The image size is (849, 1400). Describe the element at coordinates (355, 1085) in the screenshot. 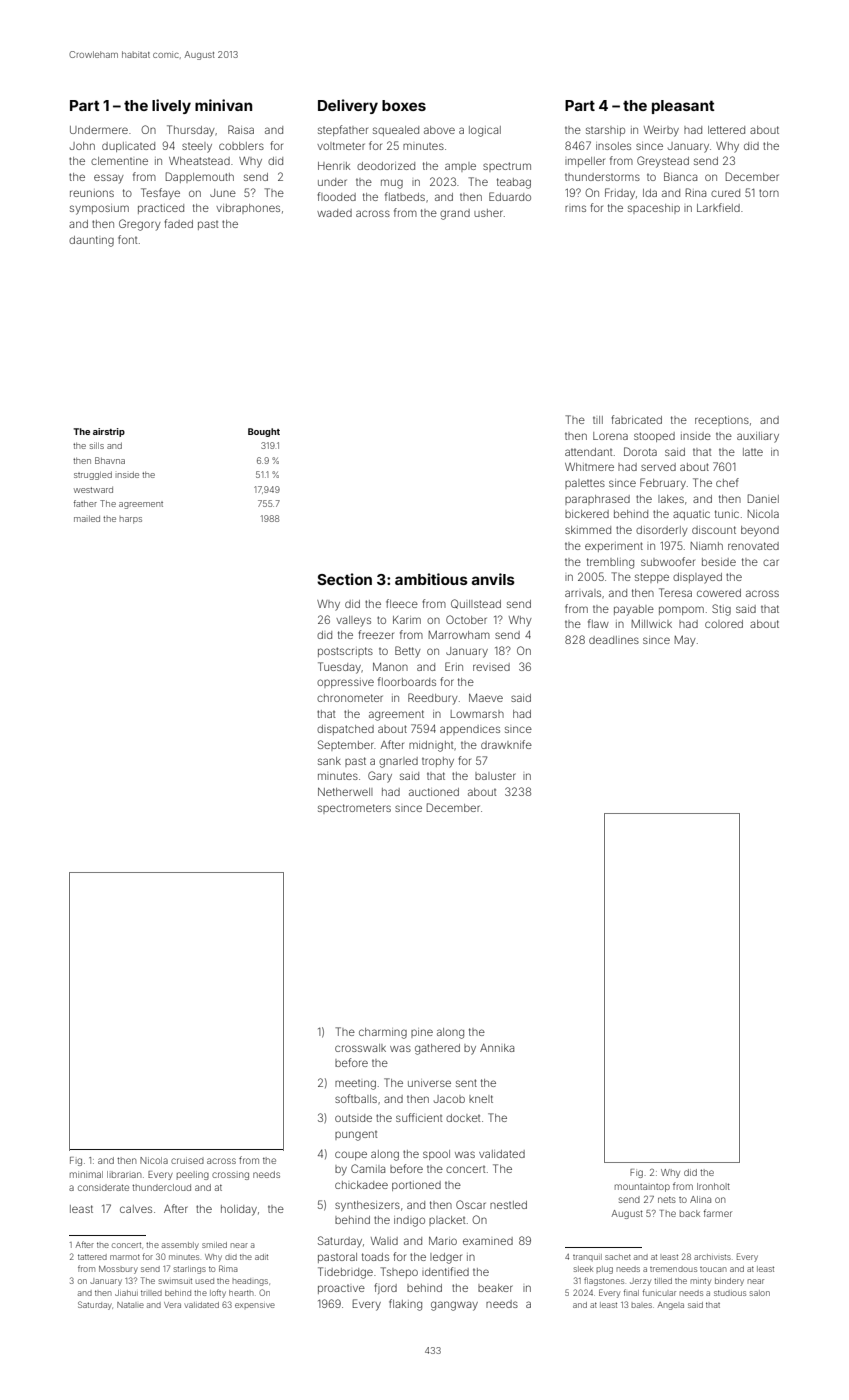

I see `meeting` at that location.
